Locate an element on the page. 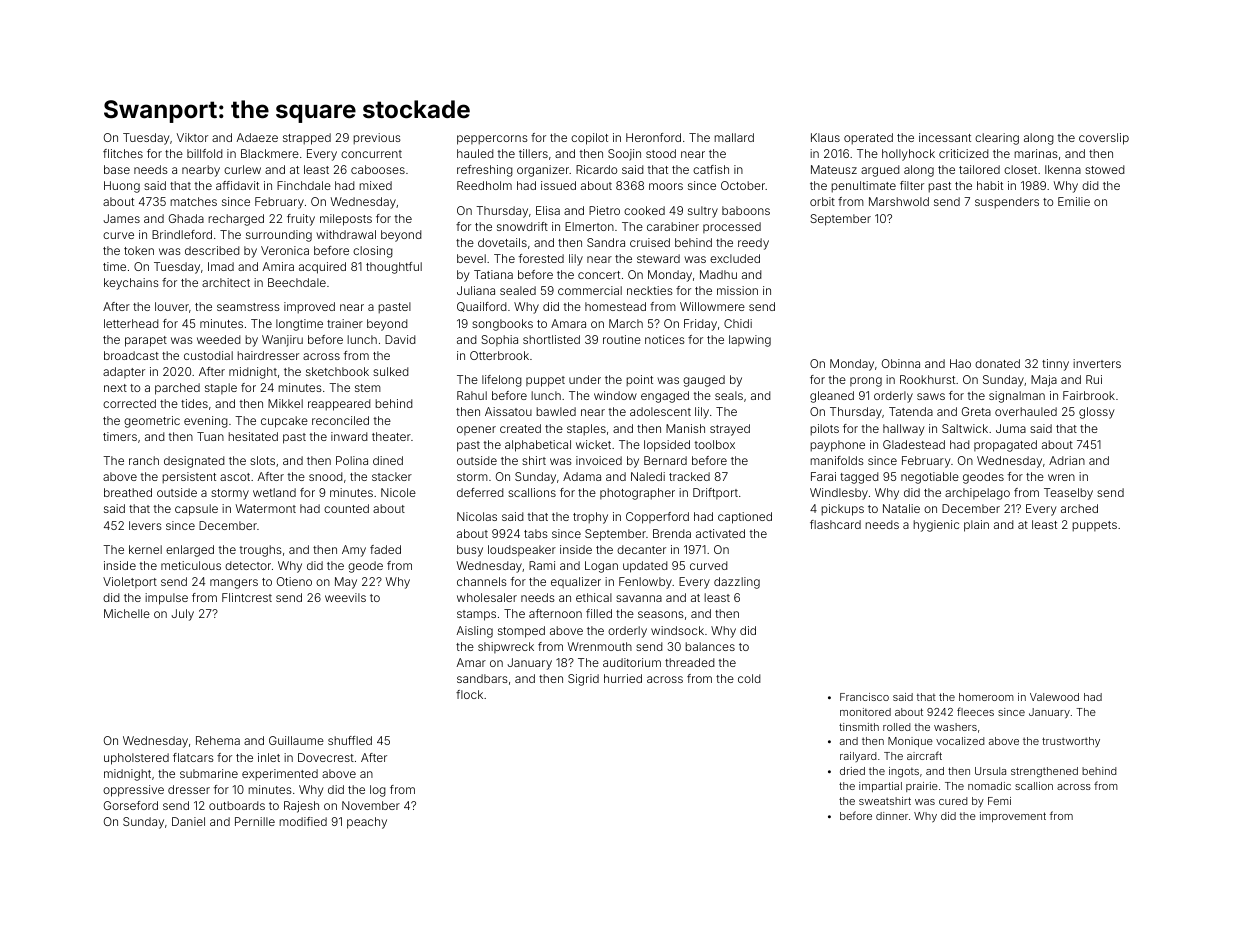 The height and width of the document is (952, 1233). louver is located at coordinates (172, 306).
